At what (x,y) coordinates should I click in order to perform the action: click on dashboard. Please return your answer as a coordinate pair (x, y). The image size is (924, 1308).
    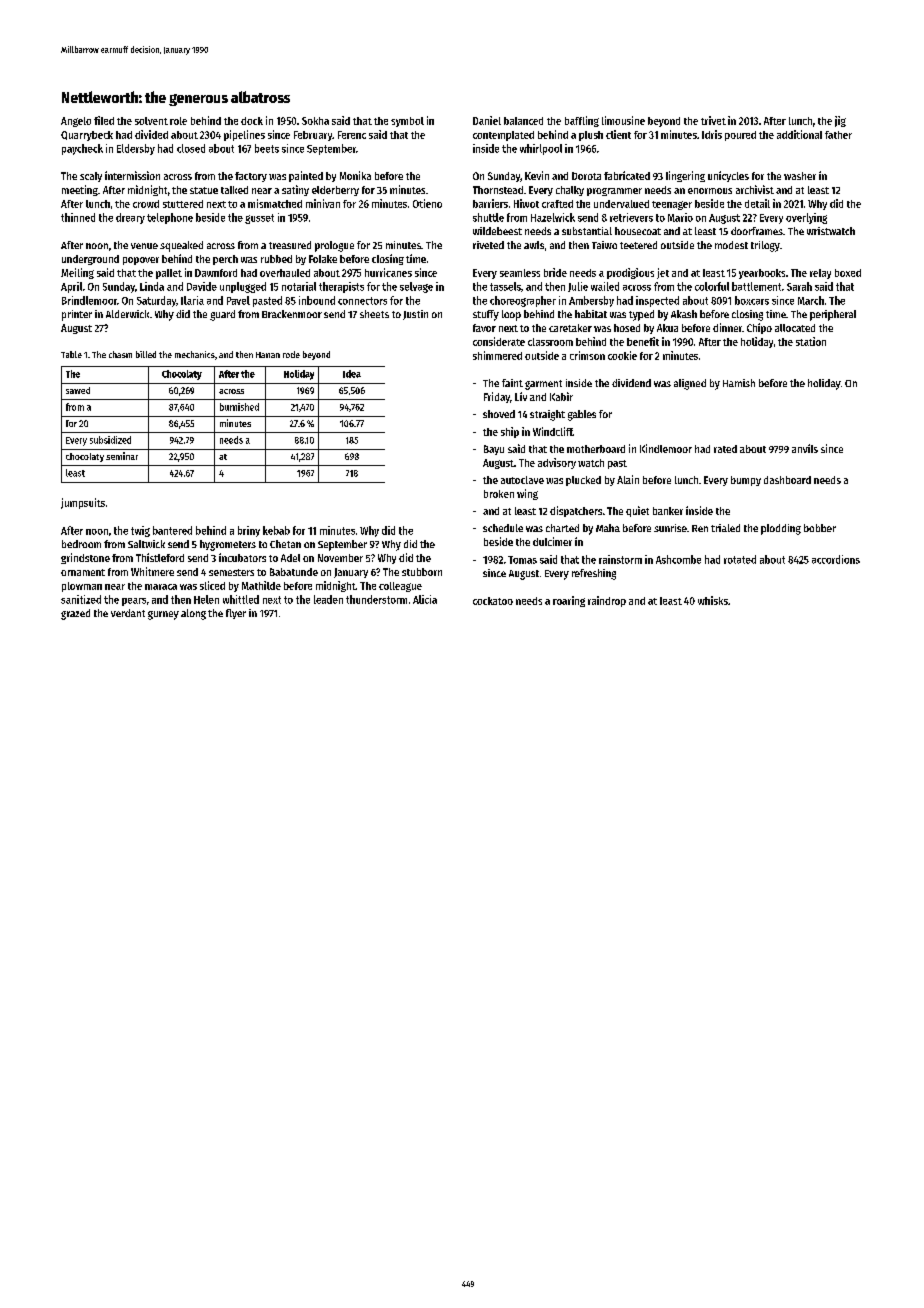
    Looking at the image, I should click on (787, 480).
